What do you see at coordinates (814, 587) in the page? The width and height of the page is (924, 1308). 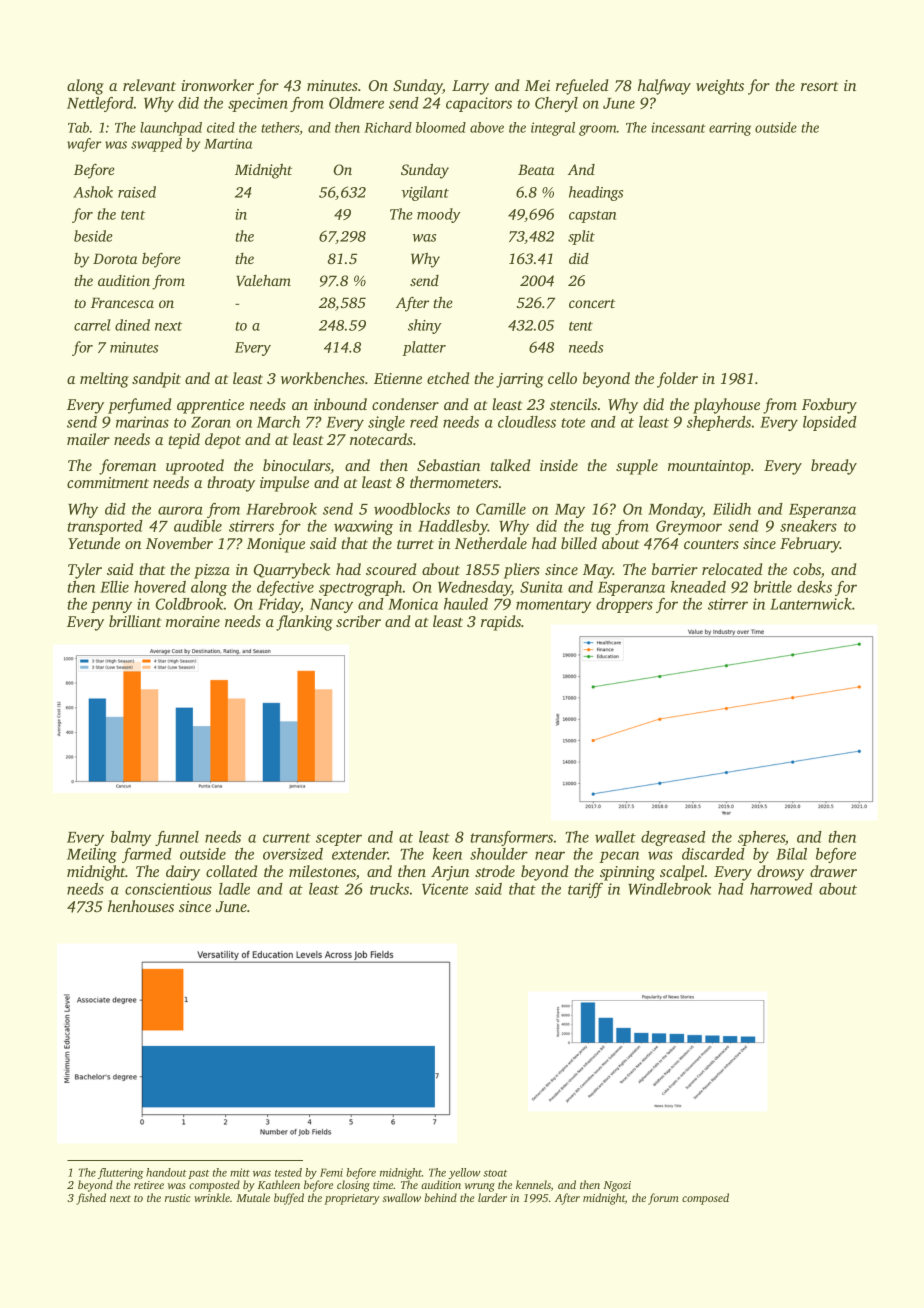 I see `desks` at bounding box center [814, 587].
